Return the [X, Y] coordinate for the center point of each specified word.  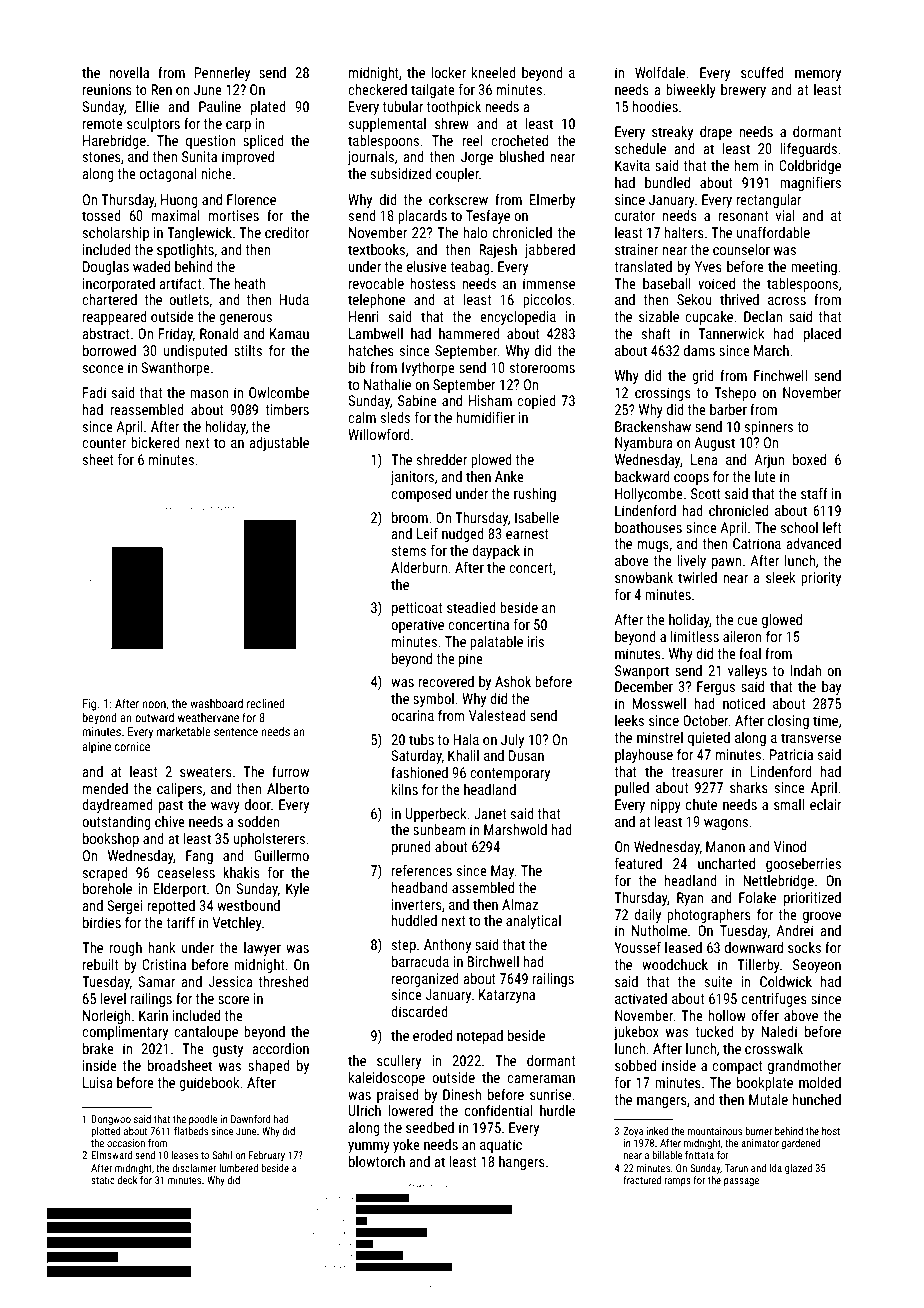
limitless [695, 636]
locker [448, 72]
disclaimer [194, 1168]
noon [154, 704]
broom [410, 517]
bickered [155, 442]
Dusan [526, 755]
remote [103, 124]
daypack [496, 552]
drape [716, 133]
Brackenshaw [653, 426]
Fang [199, 857]
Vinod [790, 846]
